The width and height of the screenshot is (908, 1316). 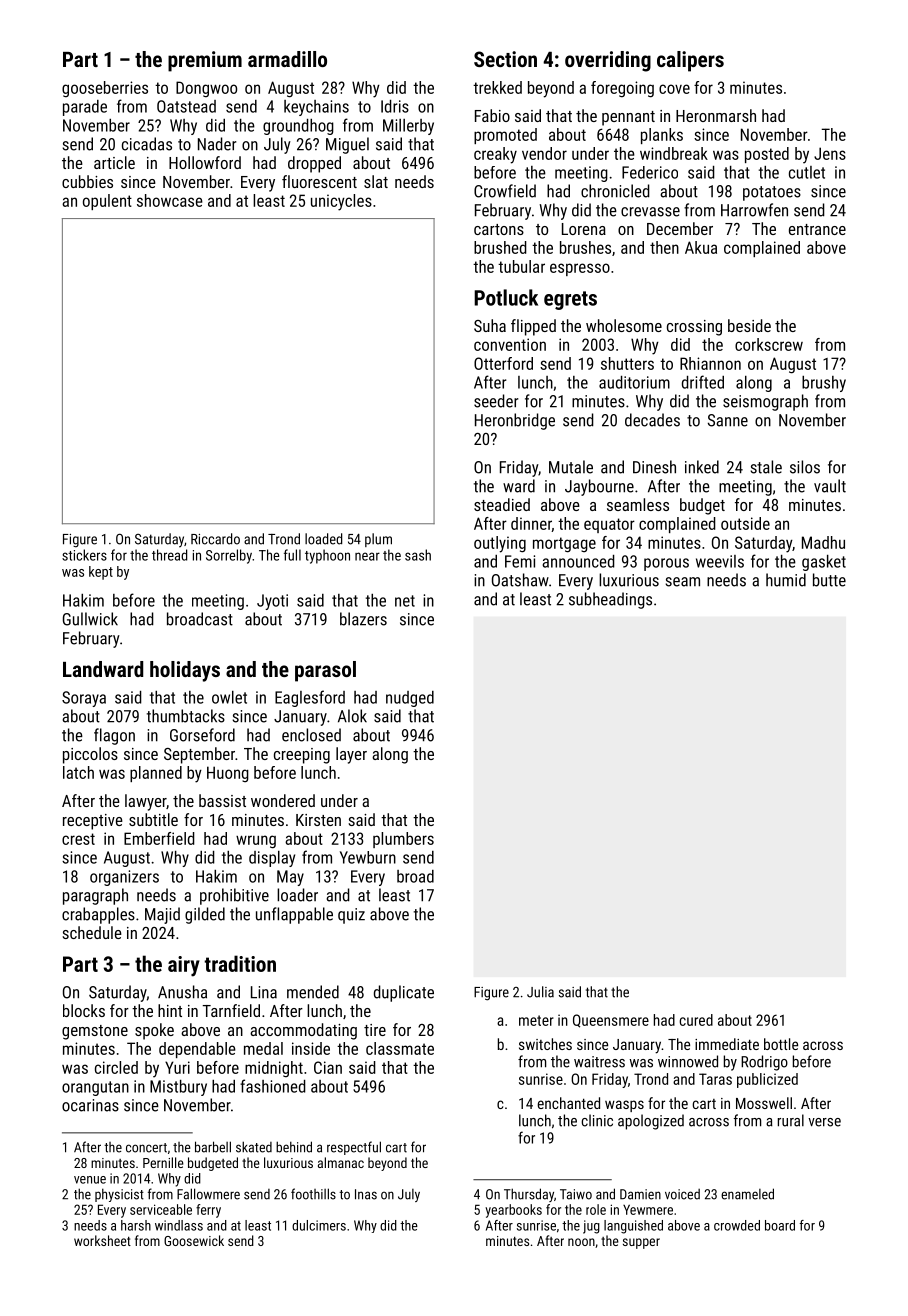 I want to click on subheadings, so click(x=610, y=600).
